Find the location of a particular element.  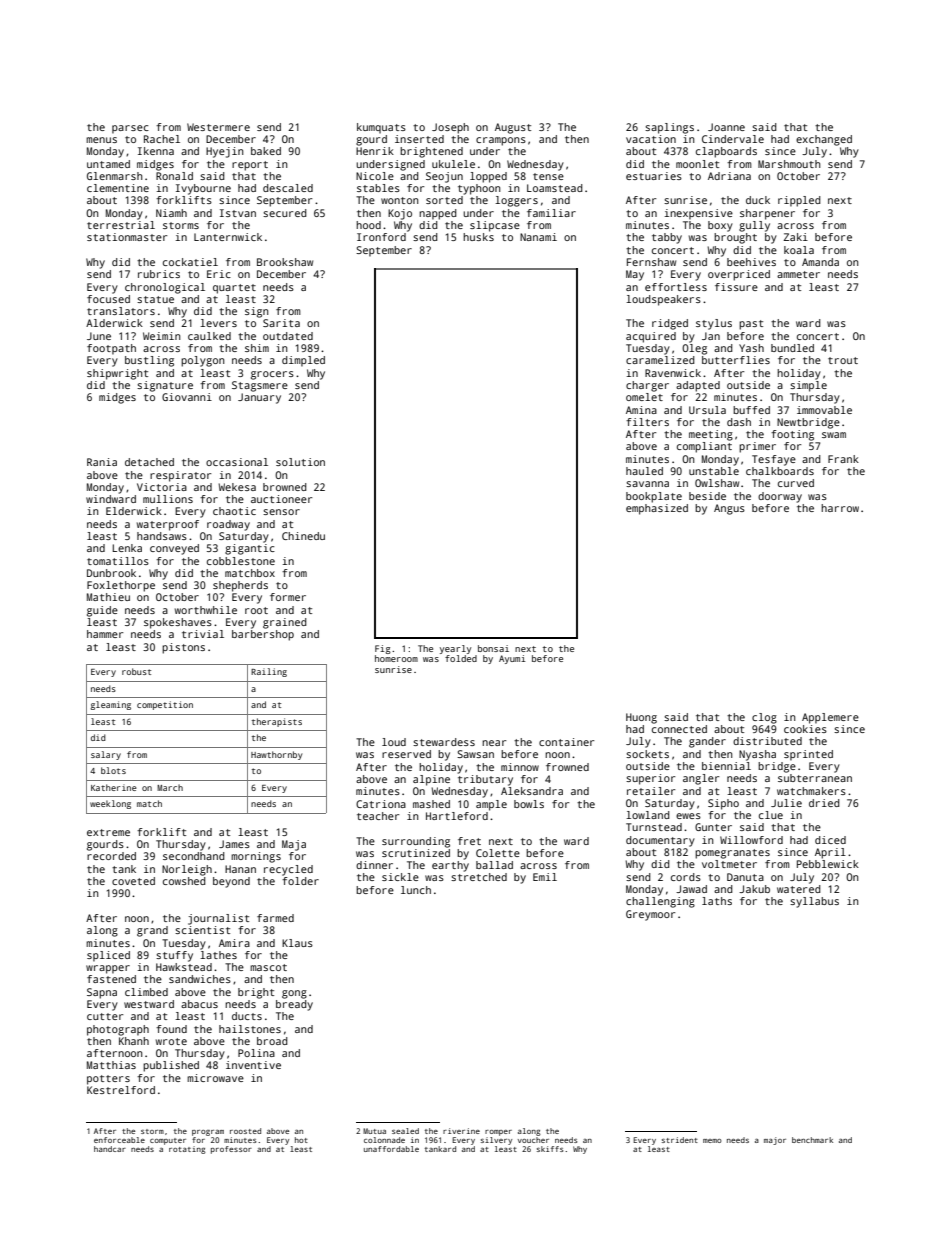

unaffordable is located at coordinates (391, 1149).
